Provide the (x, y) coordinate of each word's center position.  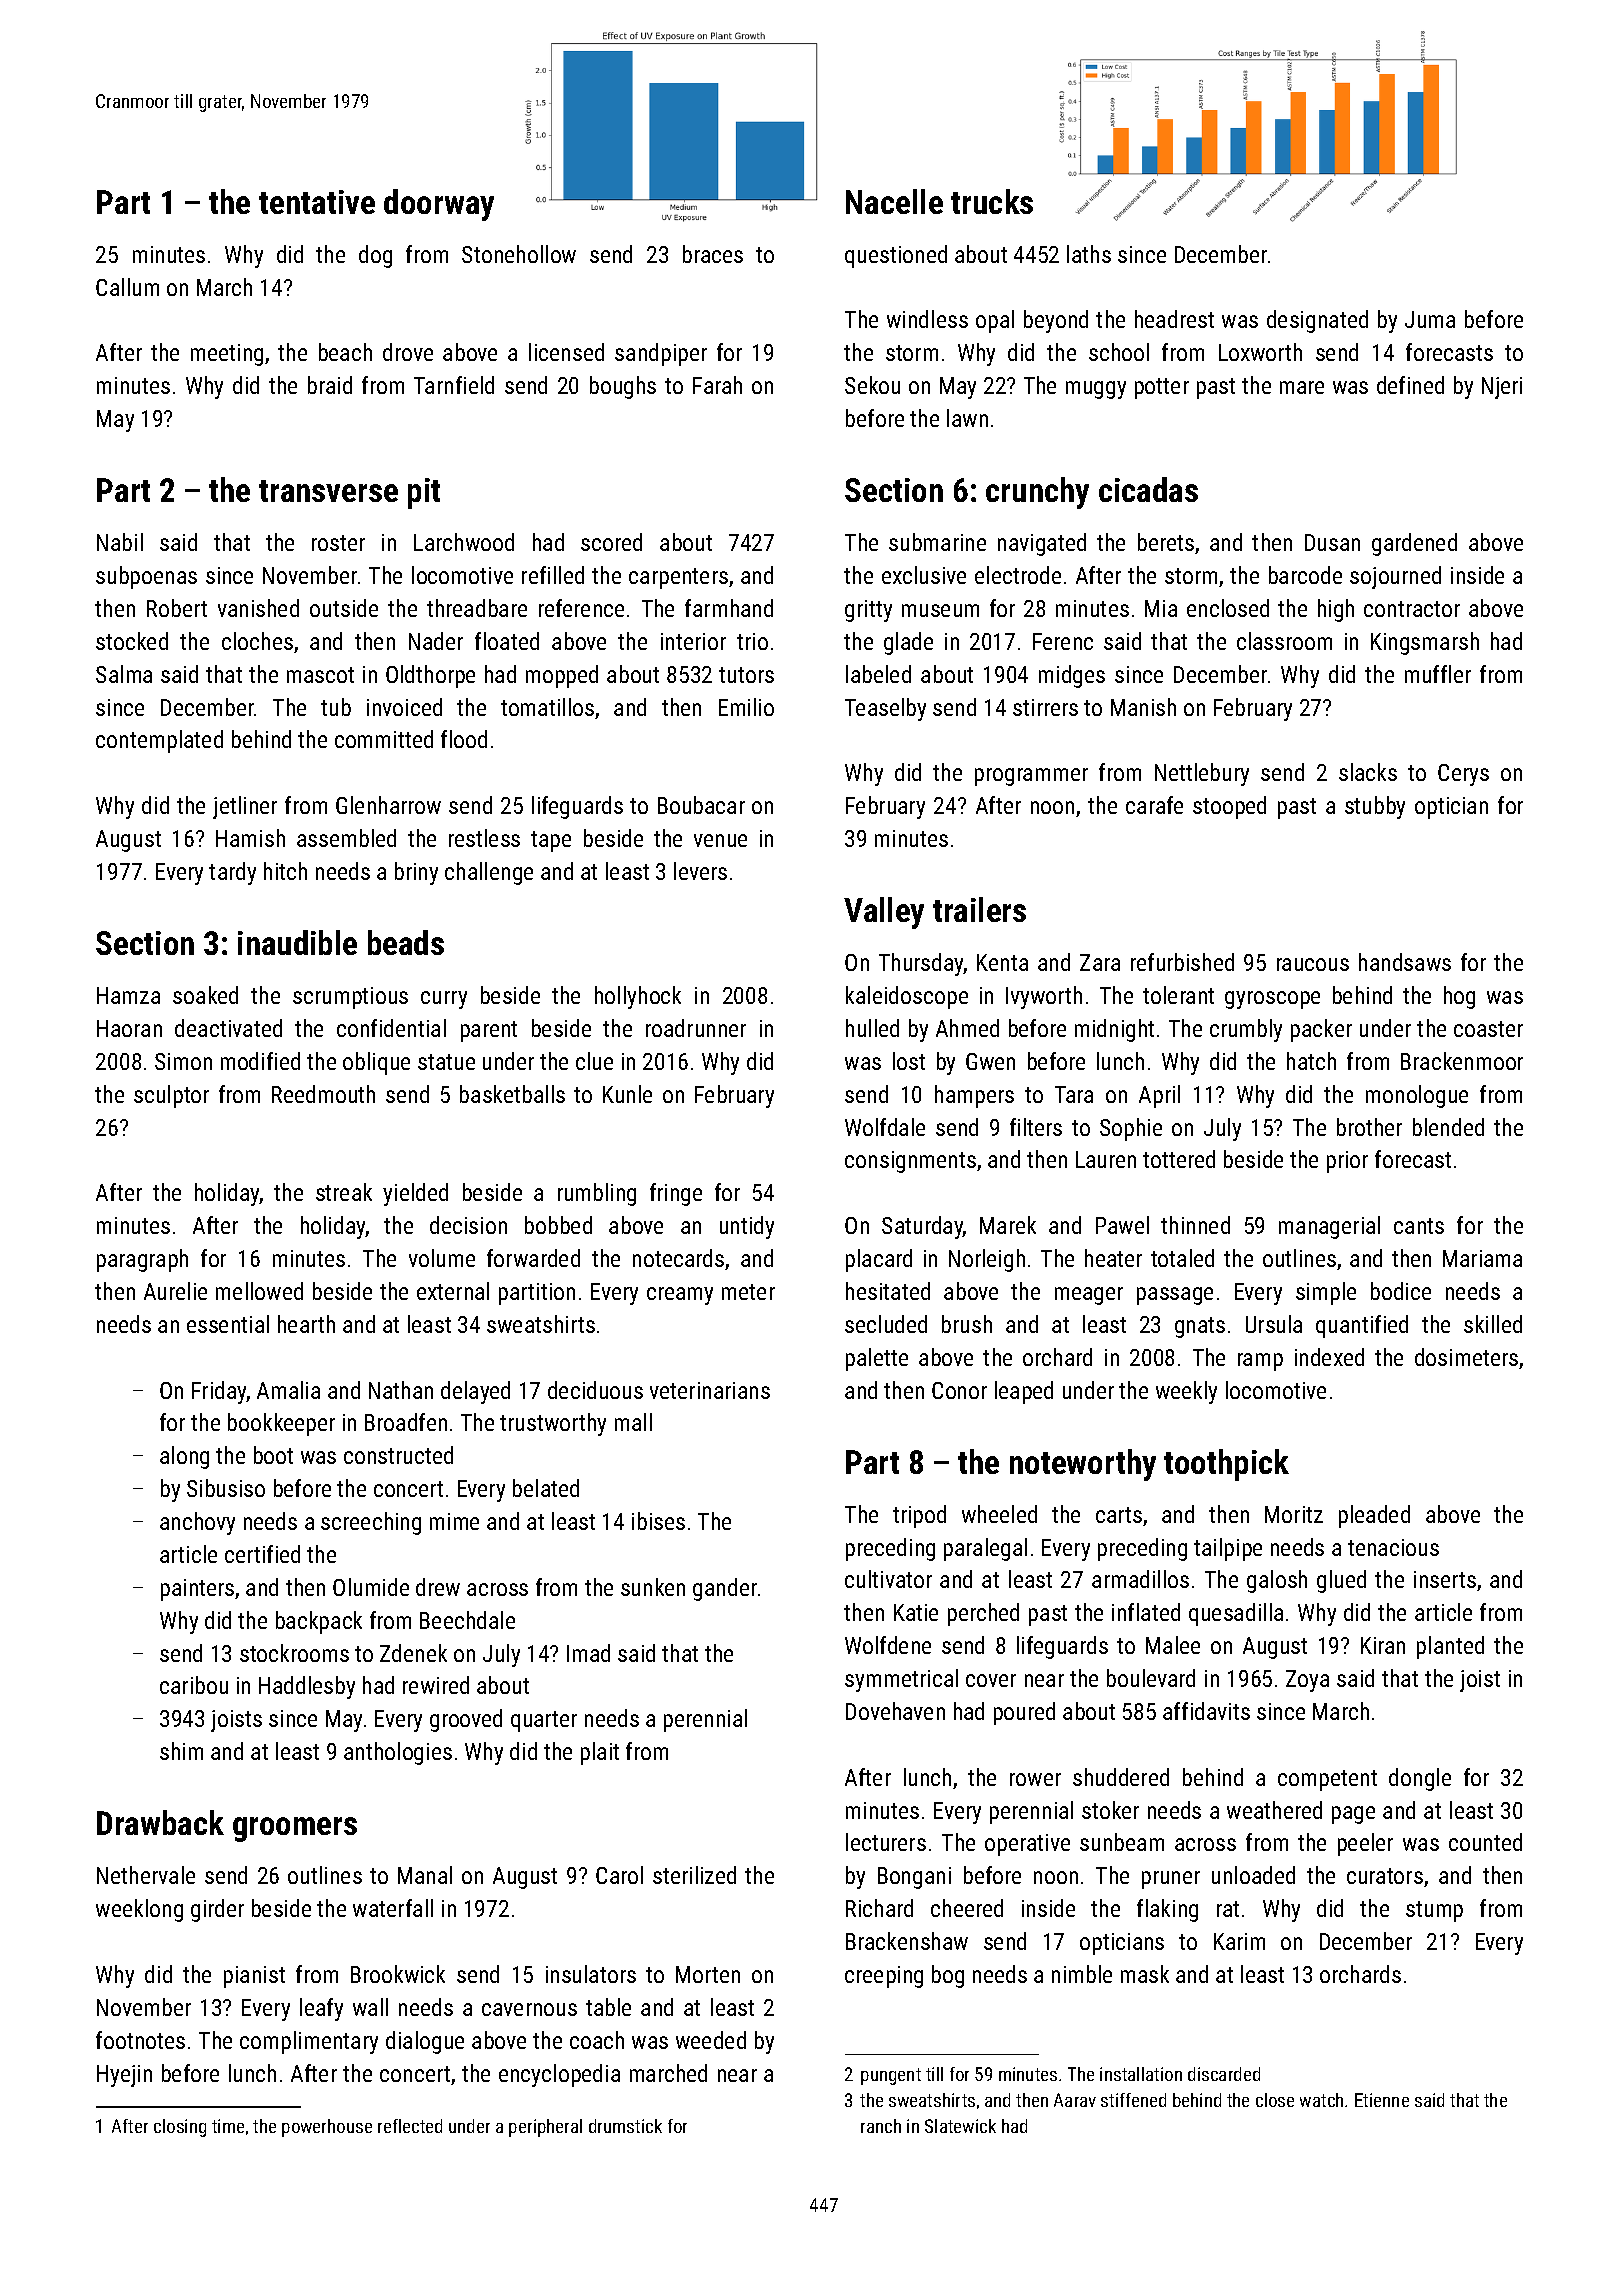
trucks (992, 201)
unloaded (1253, 1875)
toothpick (1226, 1465)
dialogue (425, 2042)
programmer (1031, 777)
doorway (439, 205)
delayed (475, 1392)
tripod (919, 1516)
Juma (1430, 319)
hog (1459, 997)
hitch (285, 871)
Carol (619, 1875)
